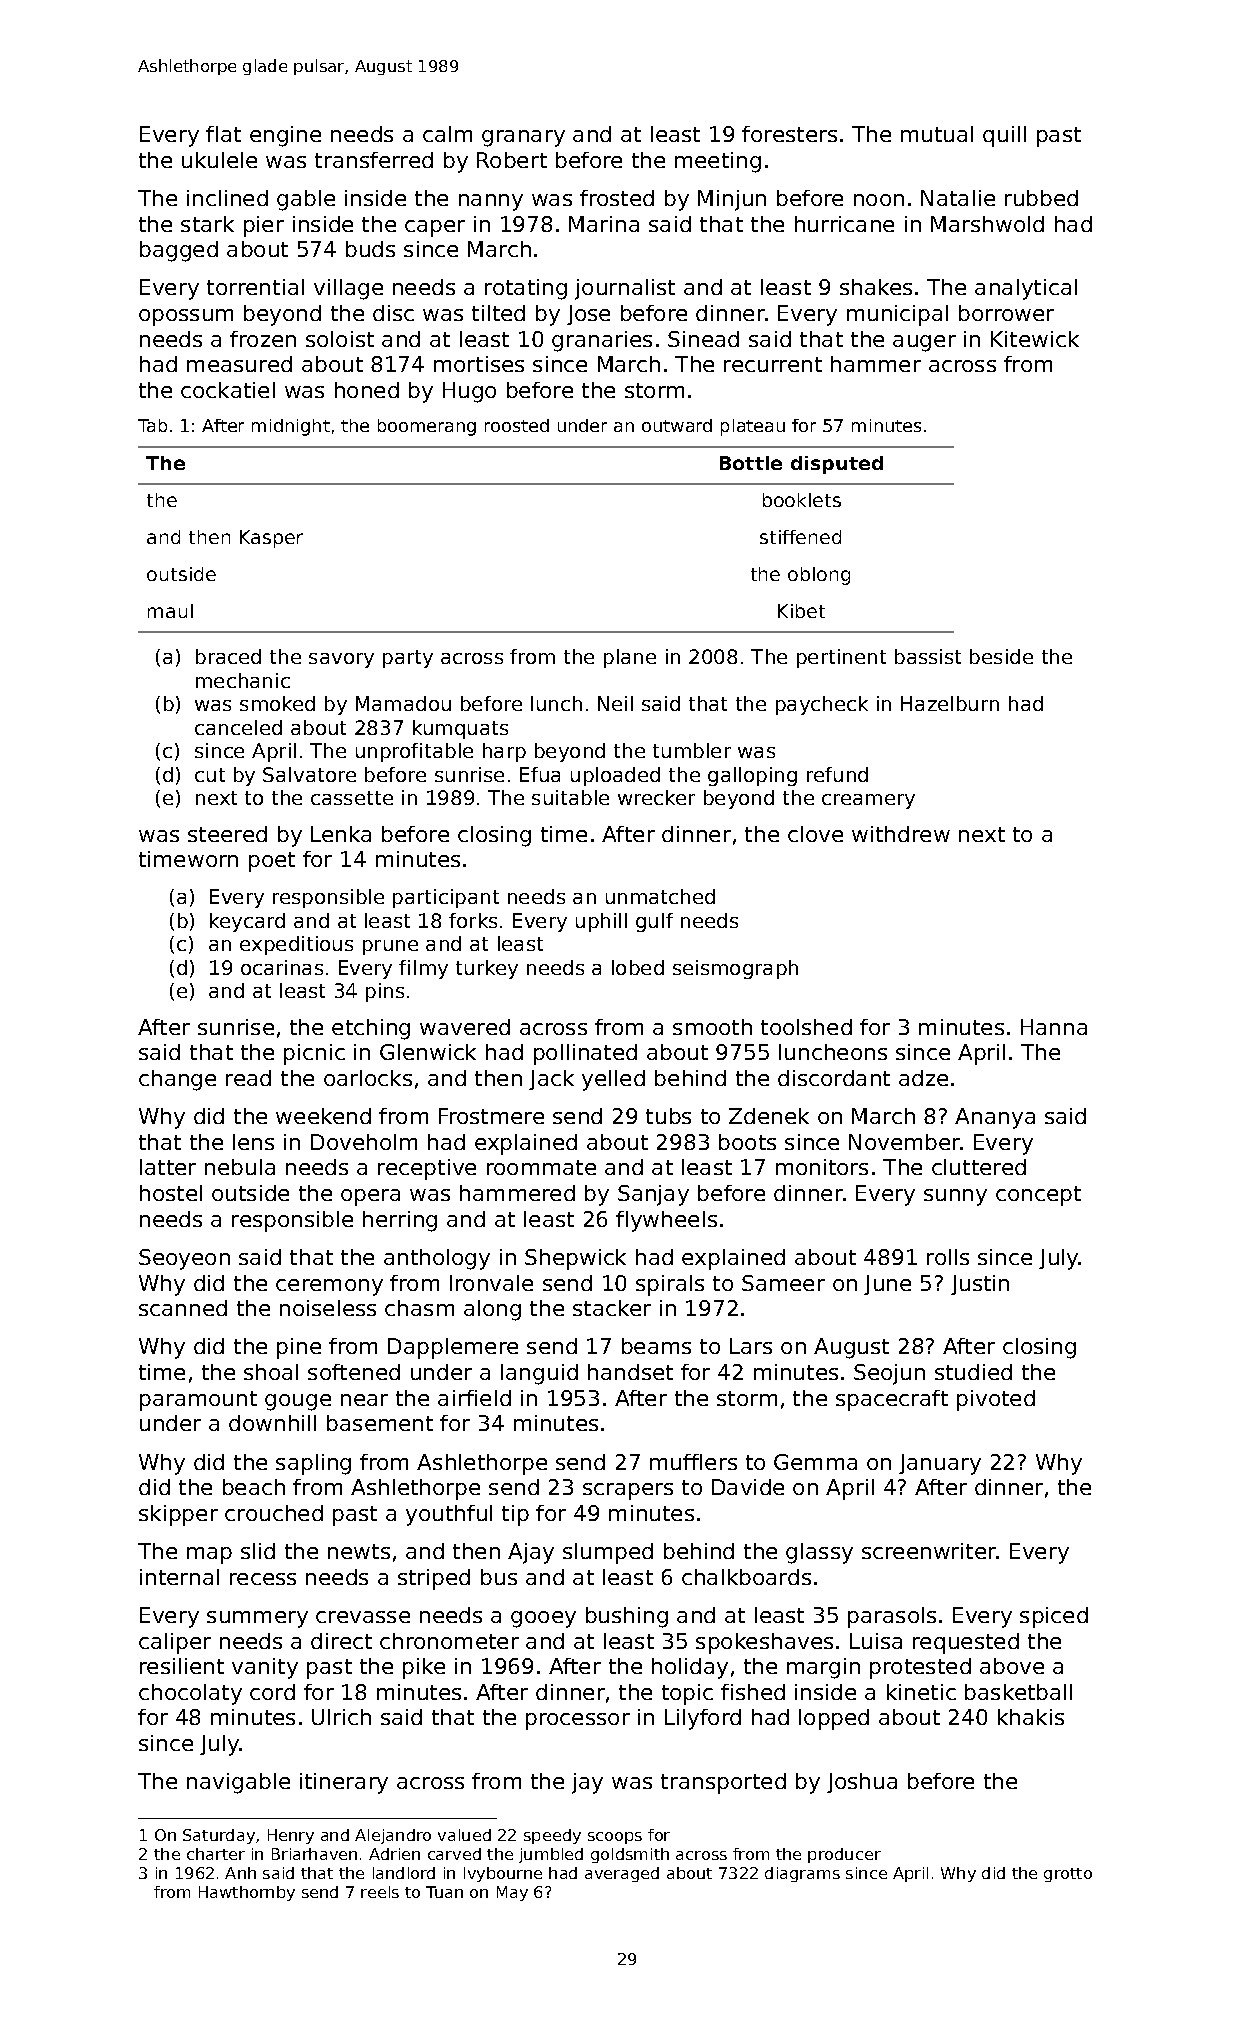 This screenshot has width=1234, height=2032. Describe the element at coordinates (367, 390) in the screenshot. I see `honed` at that location.
